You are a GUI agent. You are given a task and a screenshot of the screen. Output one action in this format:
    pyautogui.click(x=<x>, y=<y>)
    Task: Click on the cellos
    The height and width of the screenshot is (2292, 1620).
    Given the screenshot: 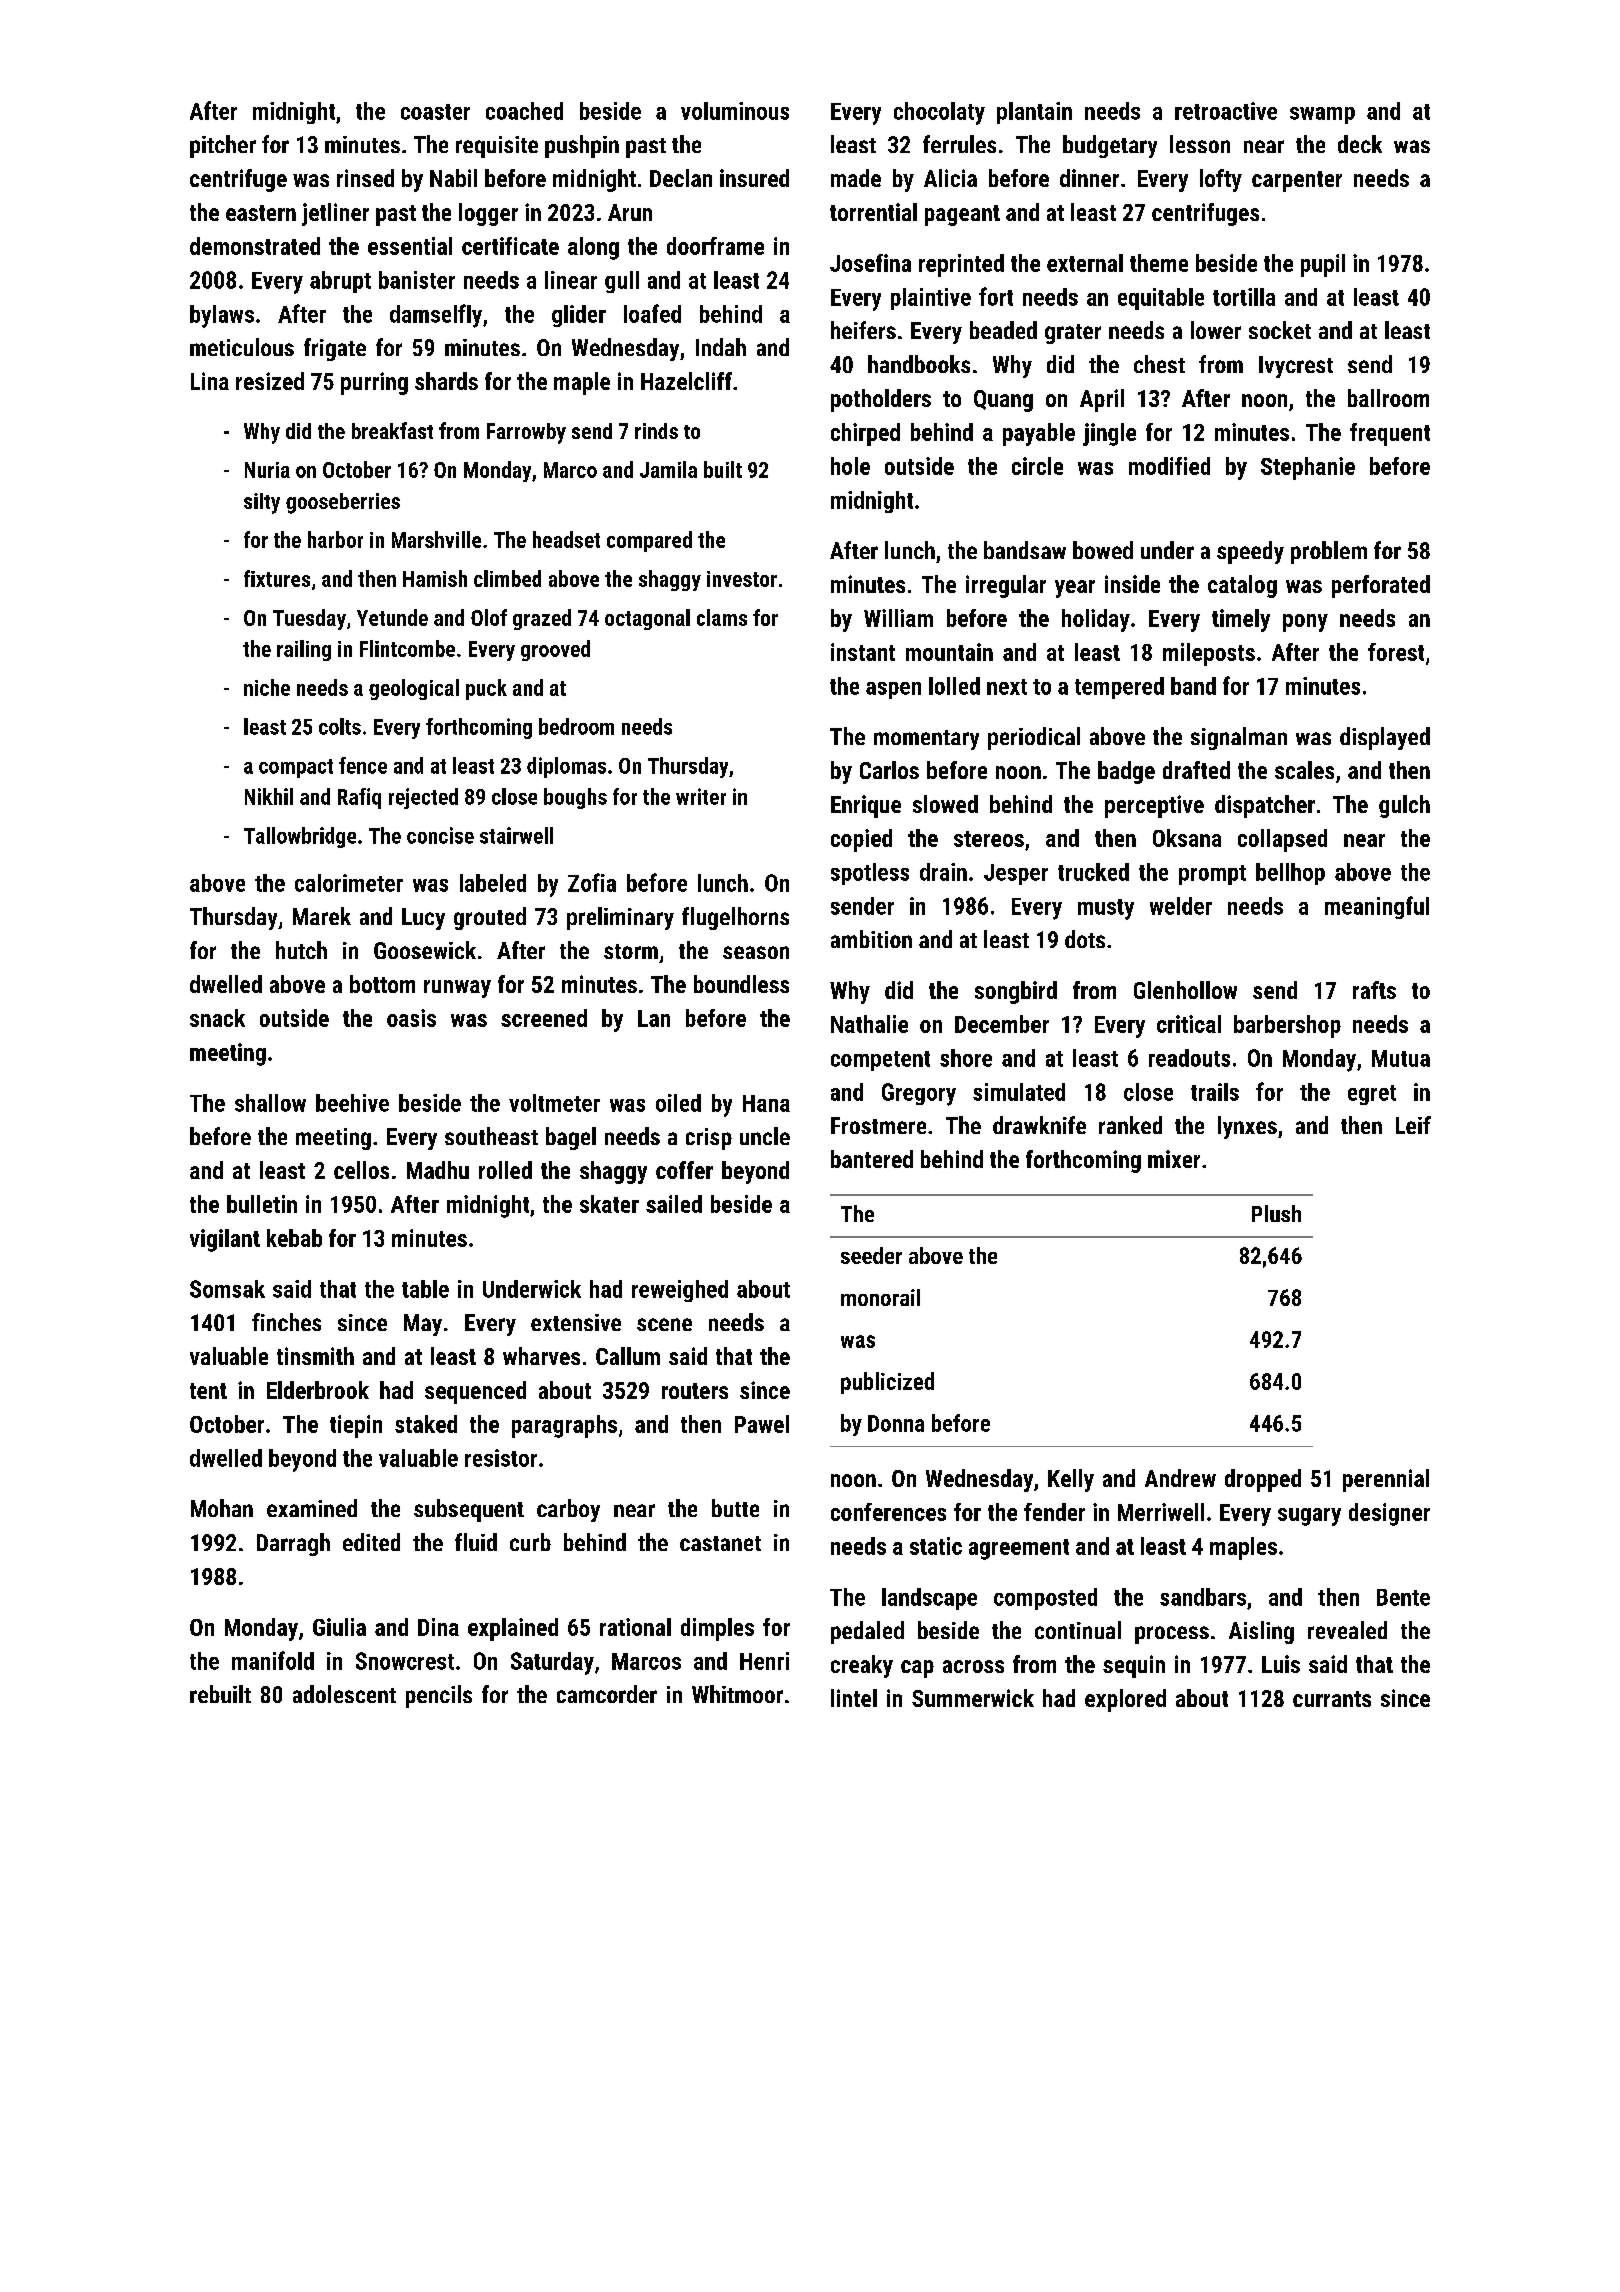 What is the action you would take?
    pyautogui.click(x=361, y=1170)
